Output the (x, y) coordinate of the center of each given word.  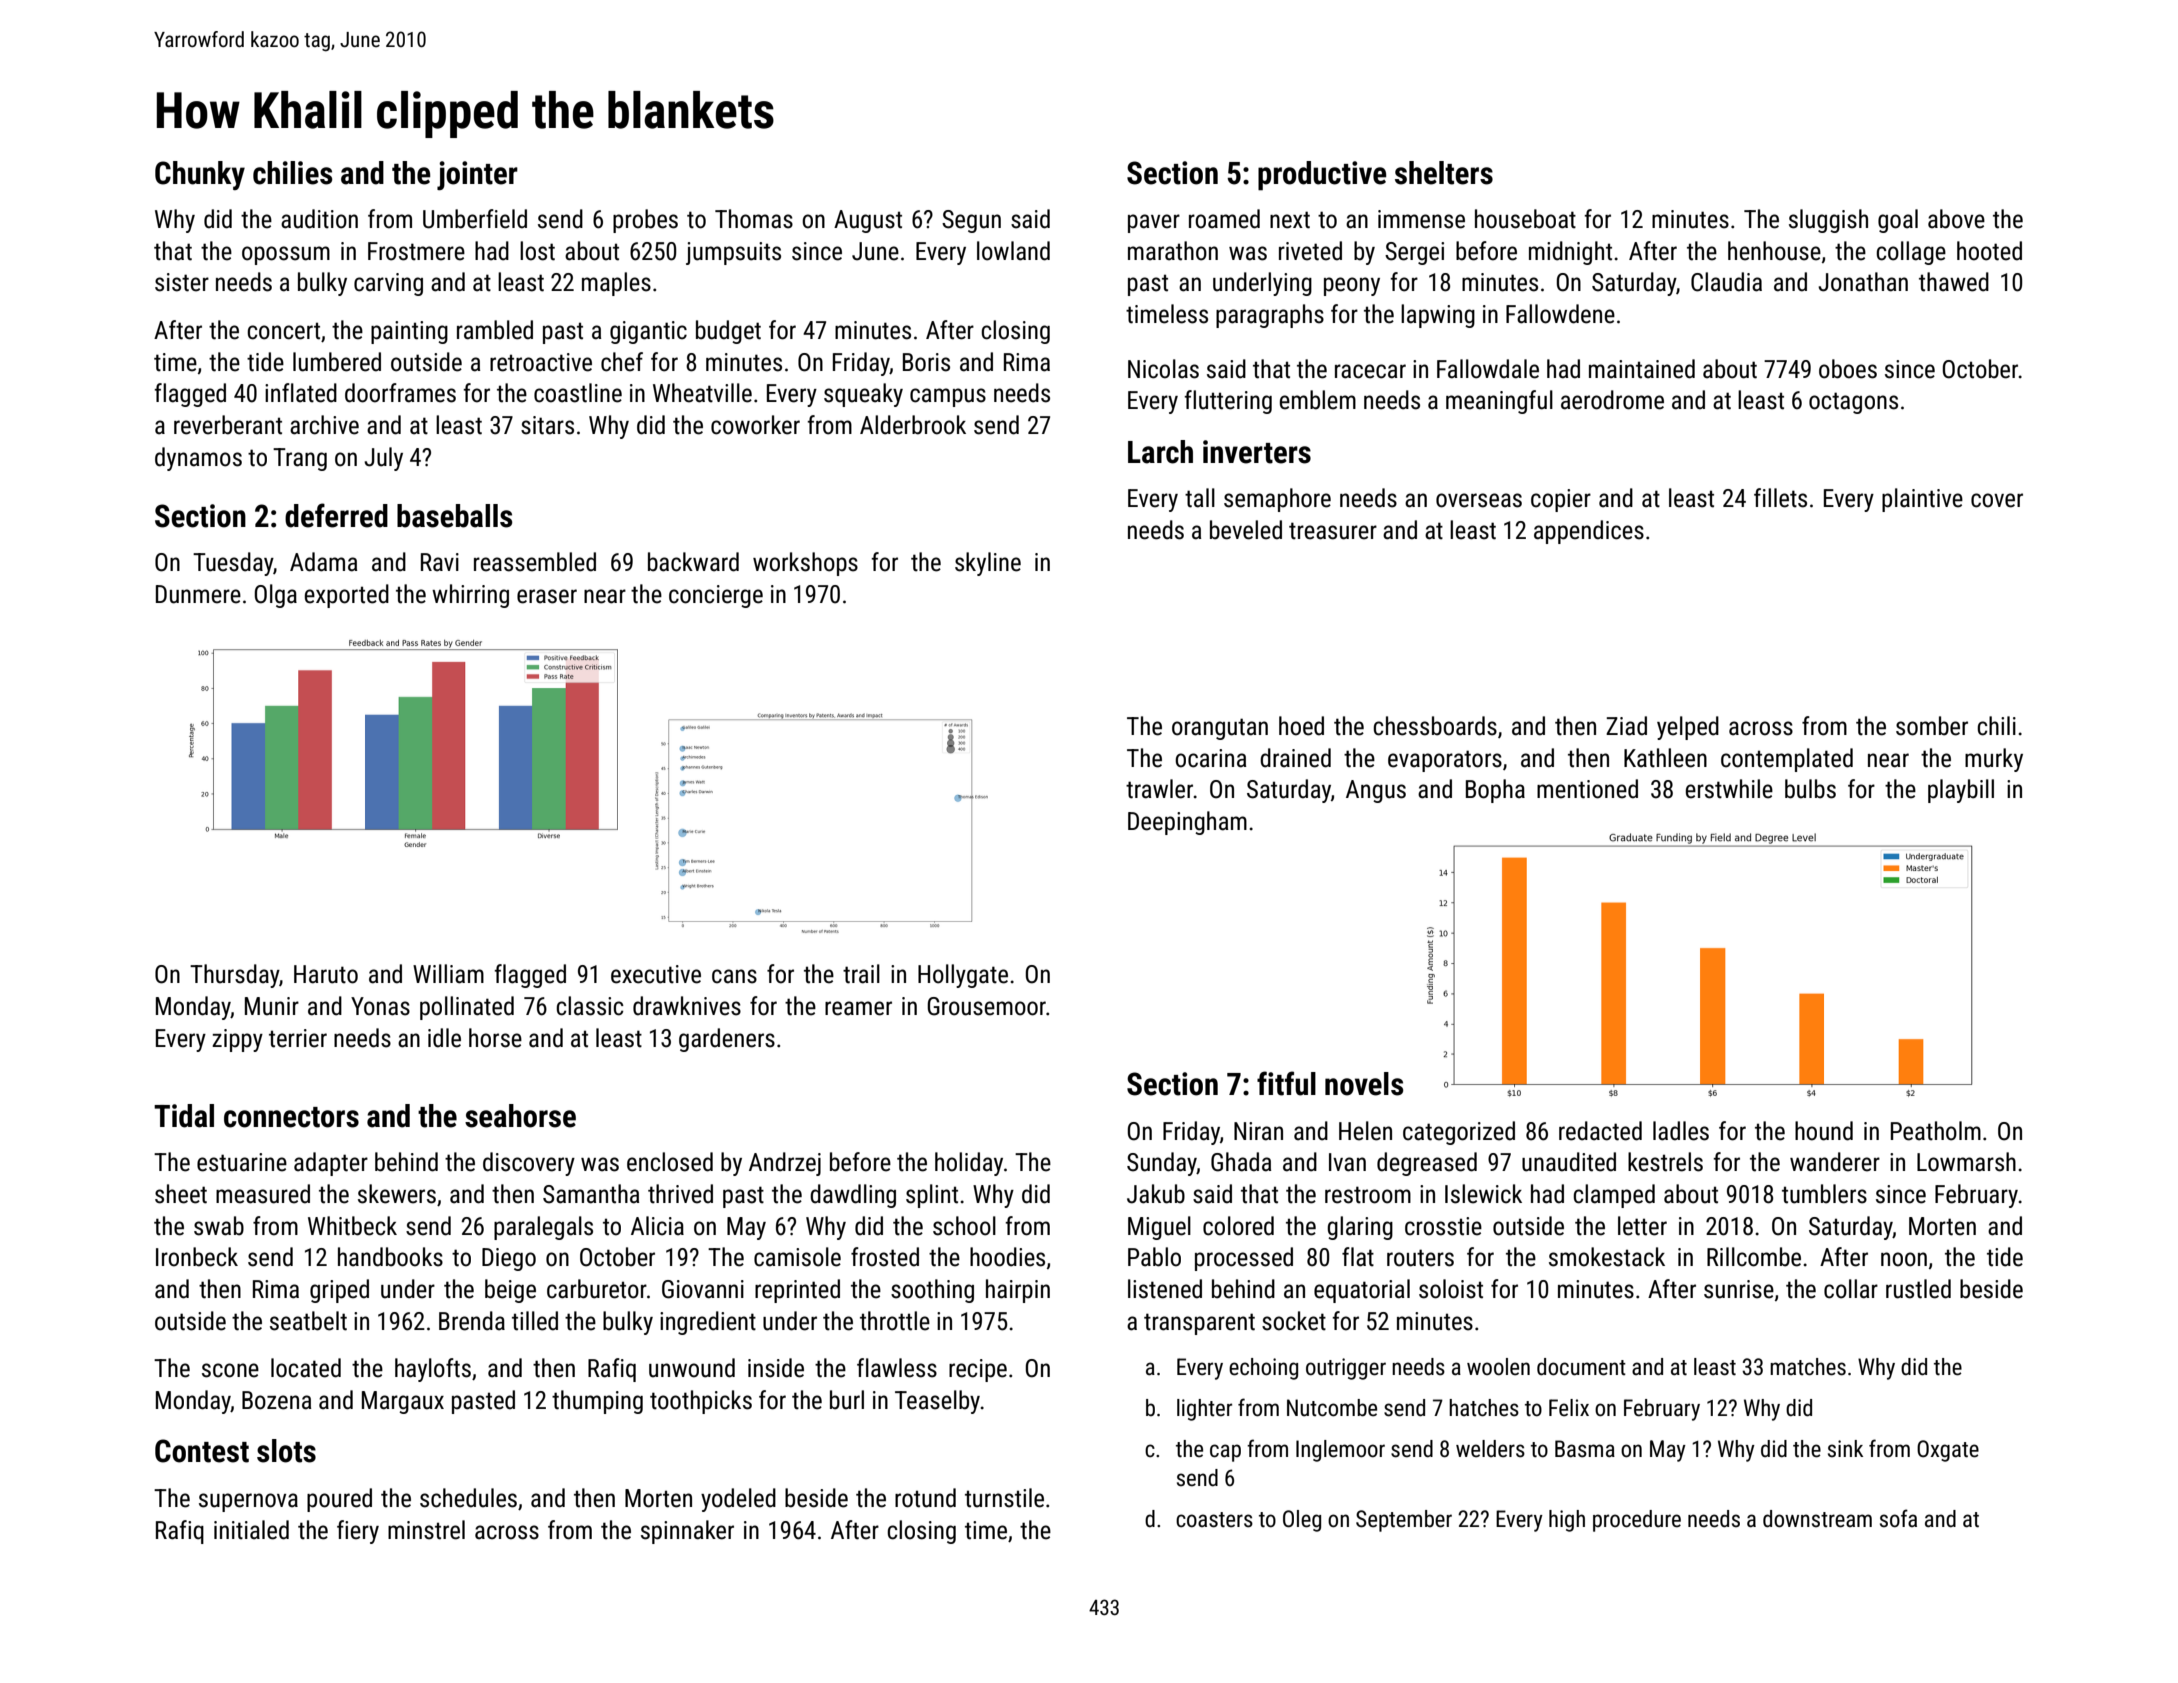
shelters (1444, 173)
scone (230, 1370)
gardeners (727, 1040)
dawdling (853, 1196)
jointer (477, 175)
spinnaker (687, 1532)
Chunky (200, 175)
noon (1904, 1259)
